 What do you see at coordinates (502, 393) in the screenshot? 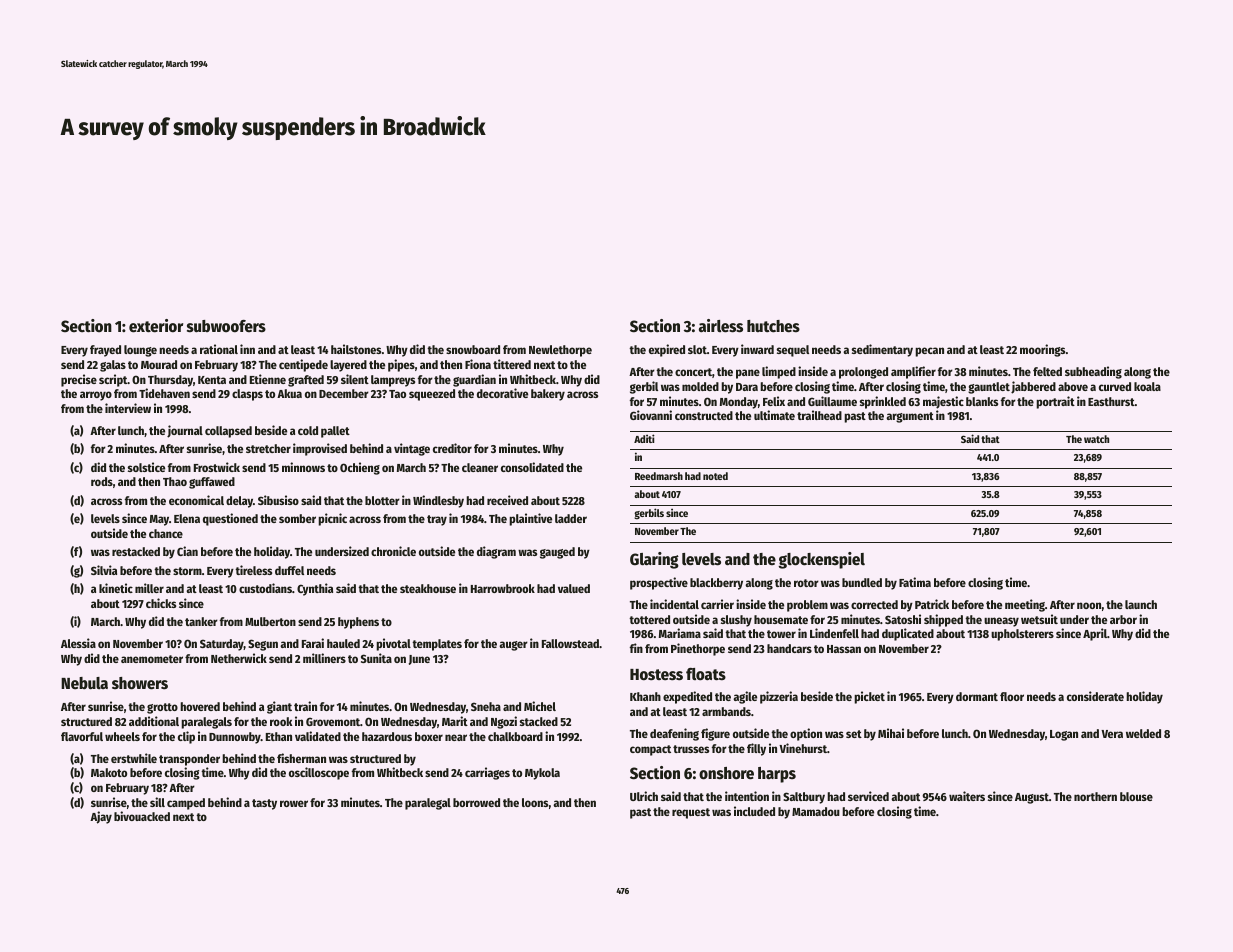
I see `decorative` at bounding box center [502, 393].
